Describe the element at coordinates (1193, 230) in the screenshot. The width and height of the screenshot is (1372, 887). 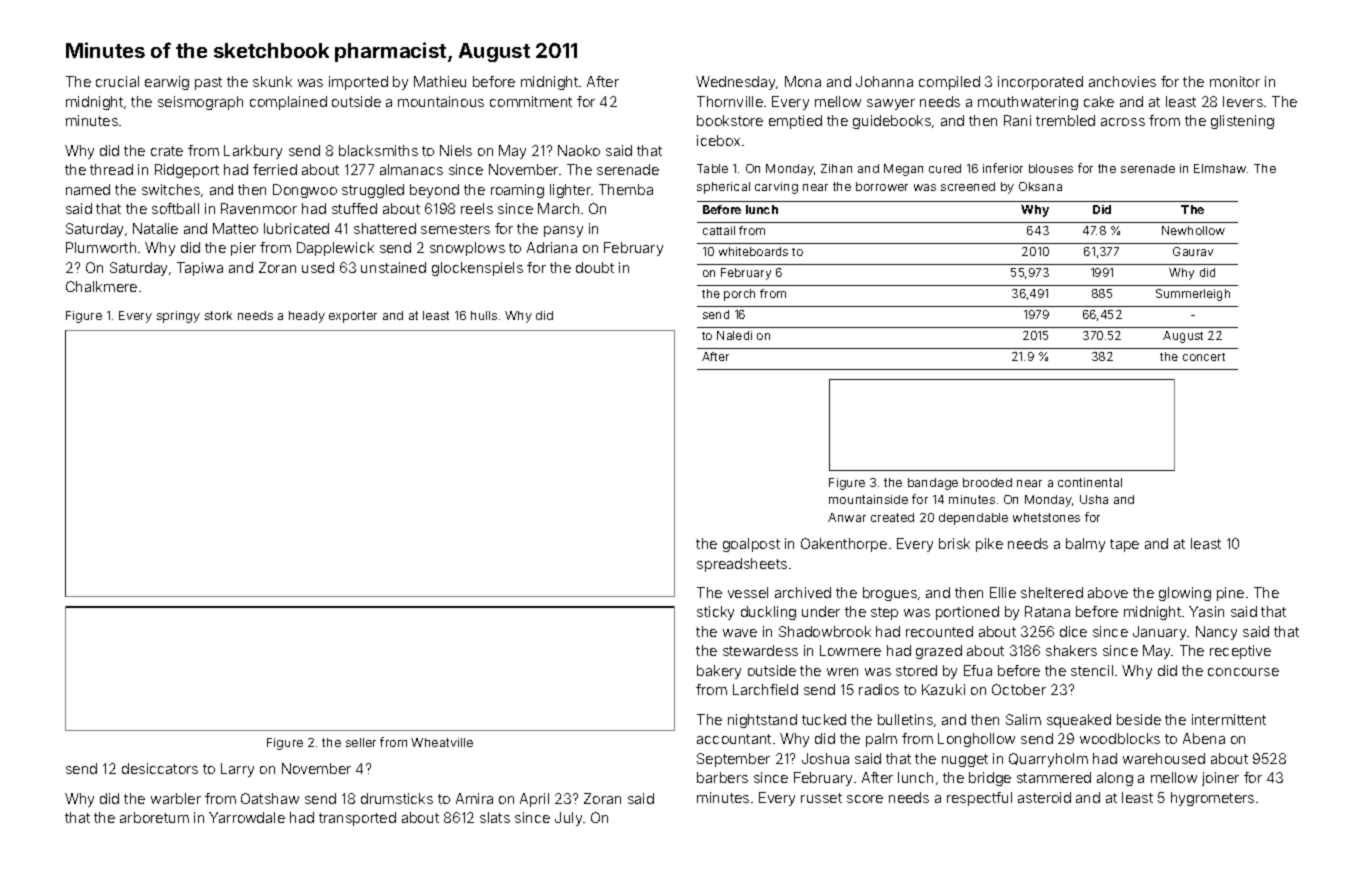
I see `Newhollow` at that location.
